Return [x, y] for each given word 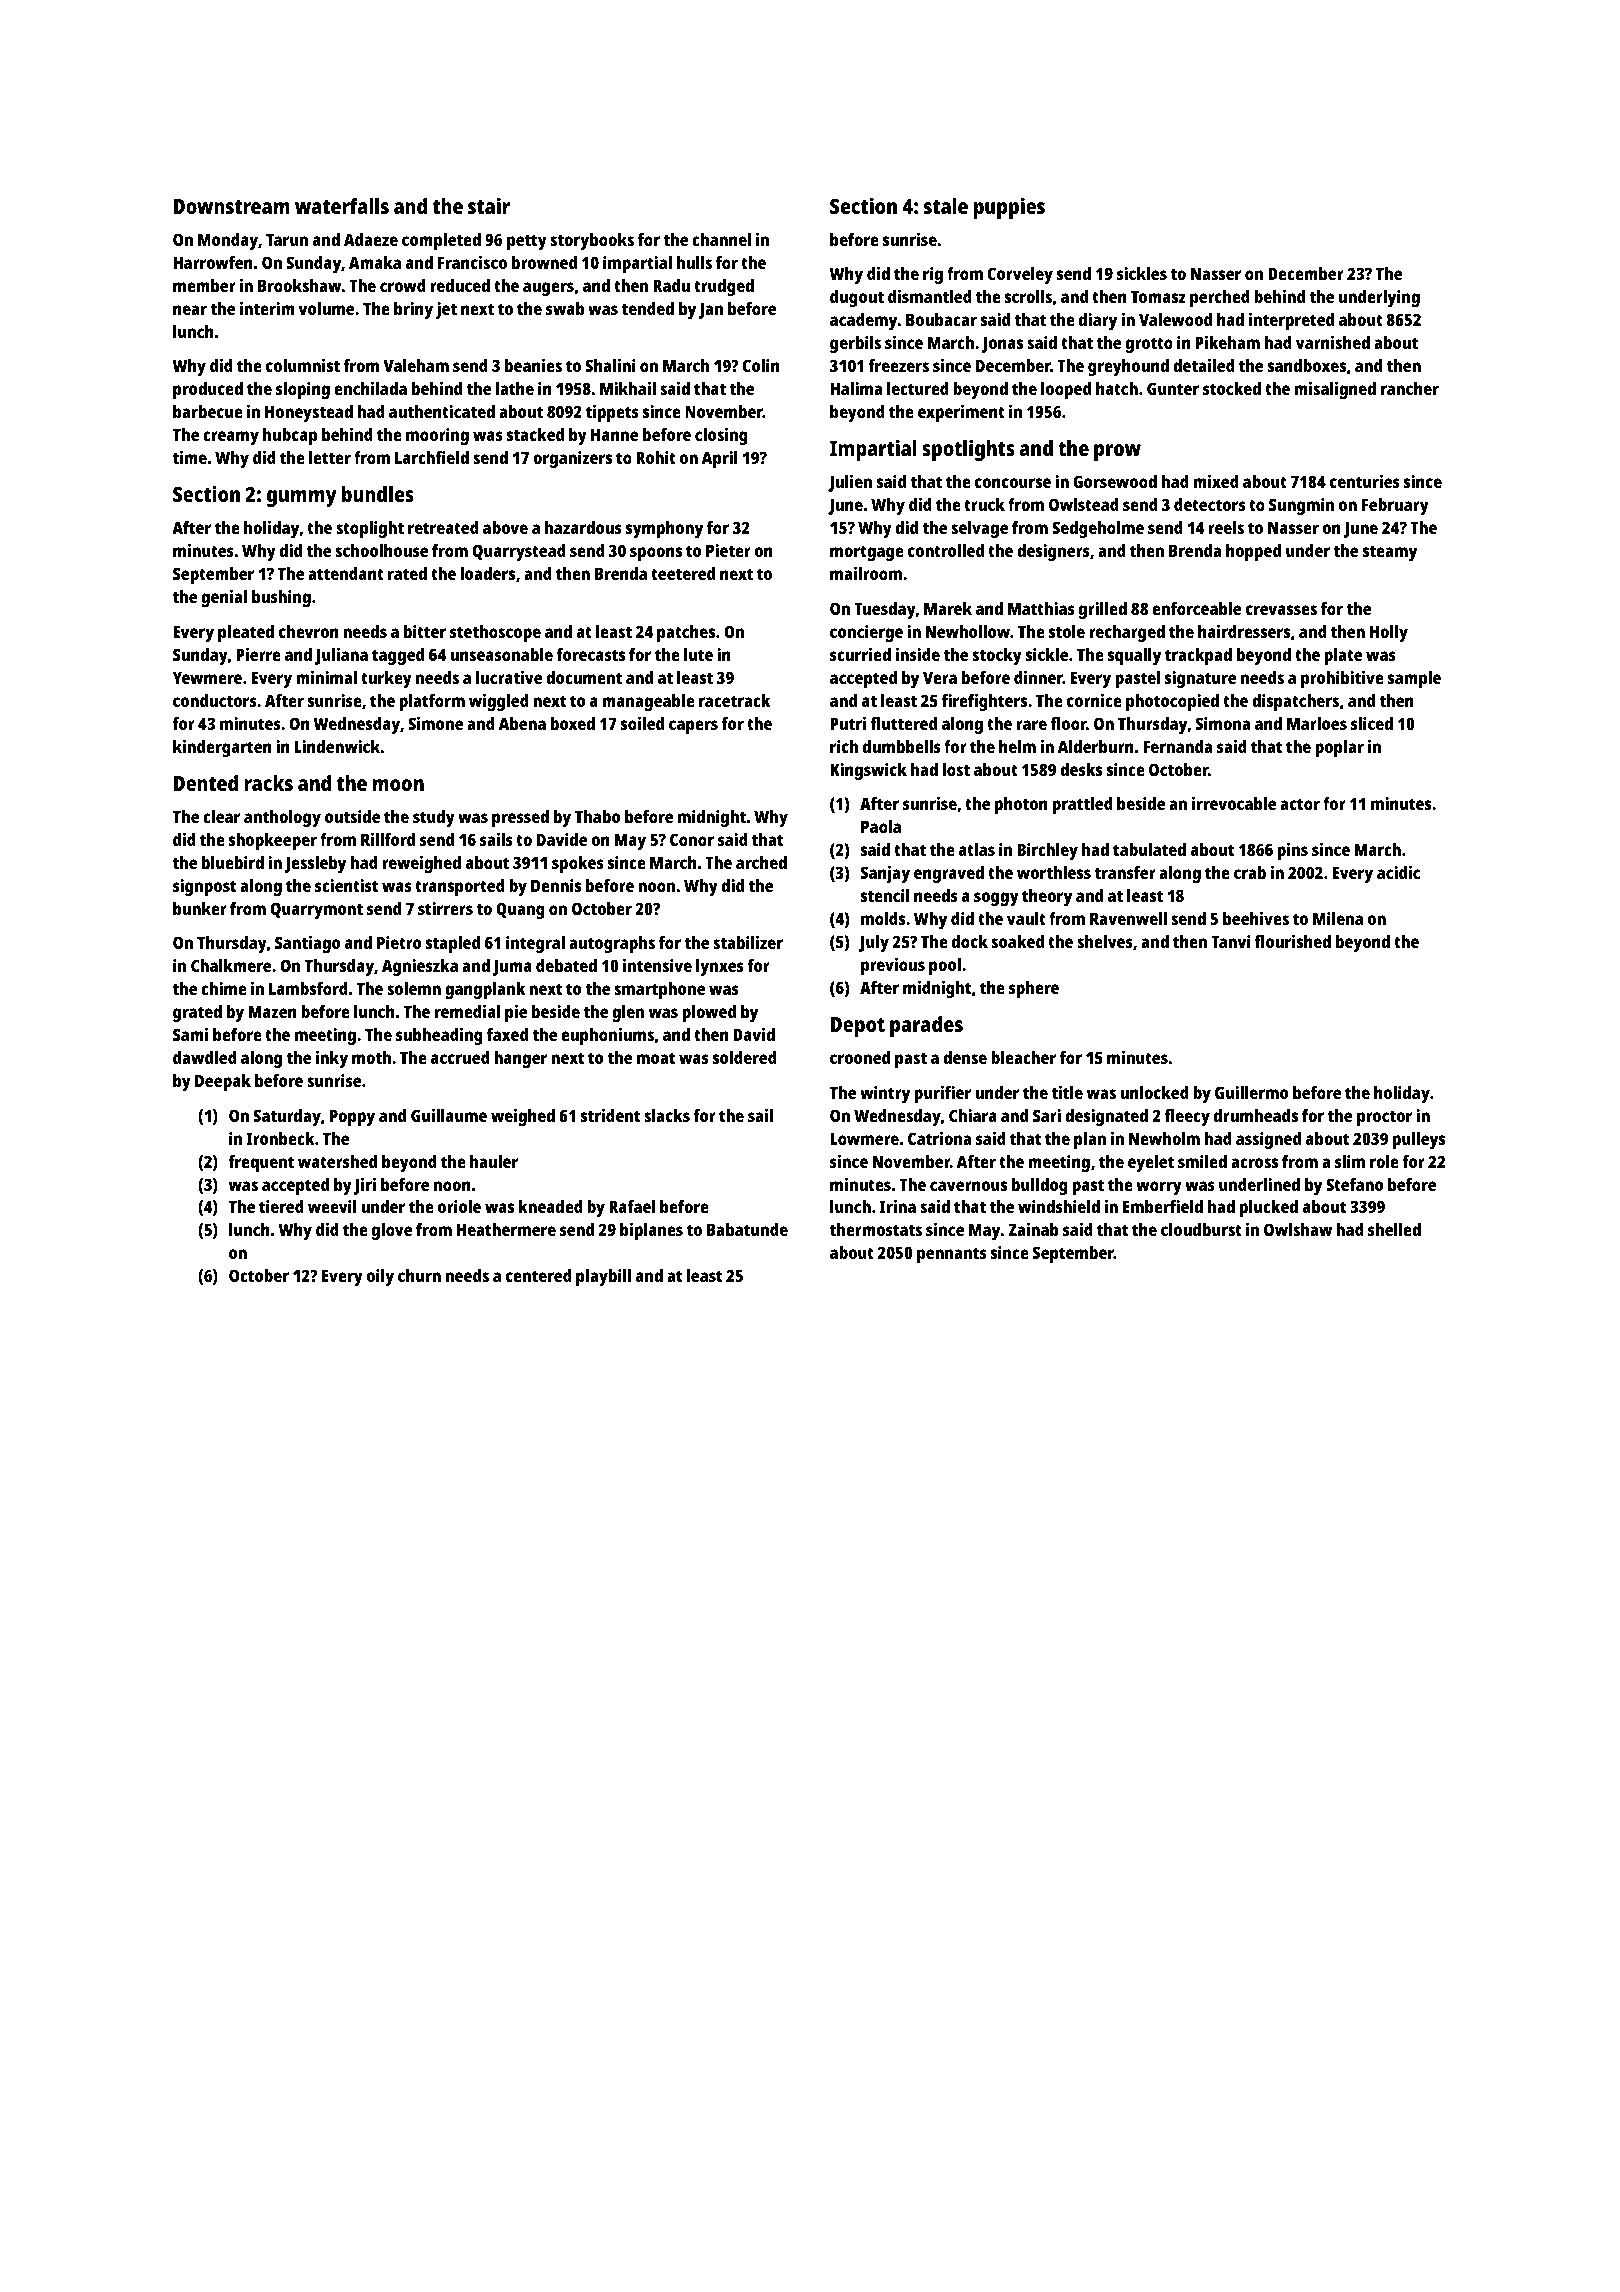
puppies [1009, 208]
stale [946, 206]
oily [380, 1277]
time [189, 457]
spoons [656, 554]
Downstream [232, 206]
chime [224, 988]
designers [1053, 552]
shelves [1105, 941]
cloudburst [1201, 1229]
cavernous [968, 1186]
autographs [612, 944]
